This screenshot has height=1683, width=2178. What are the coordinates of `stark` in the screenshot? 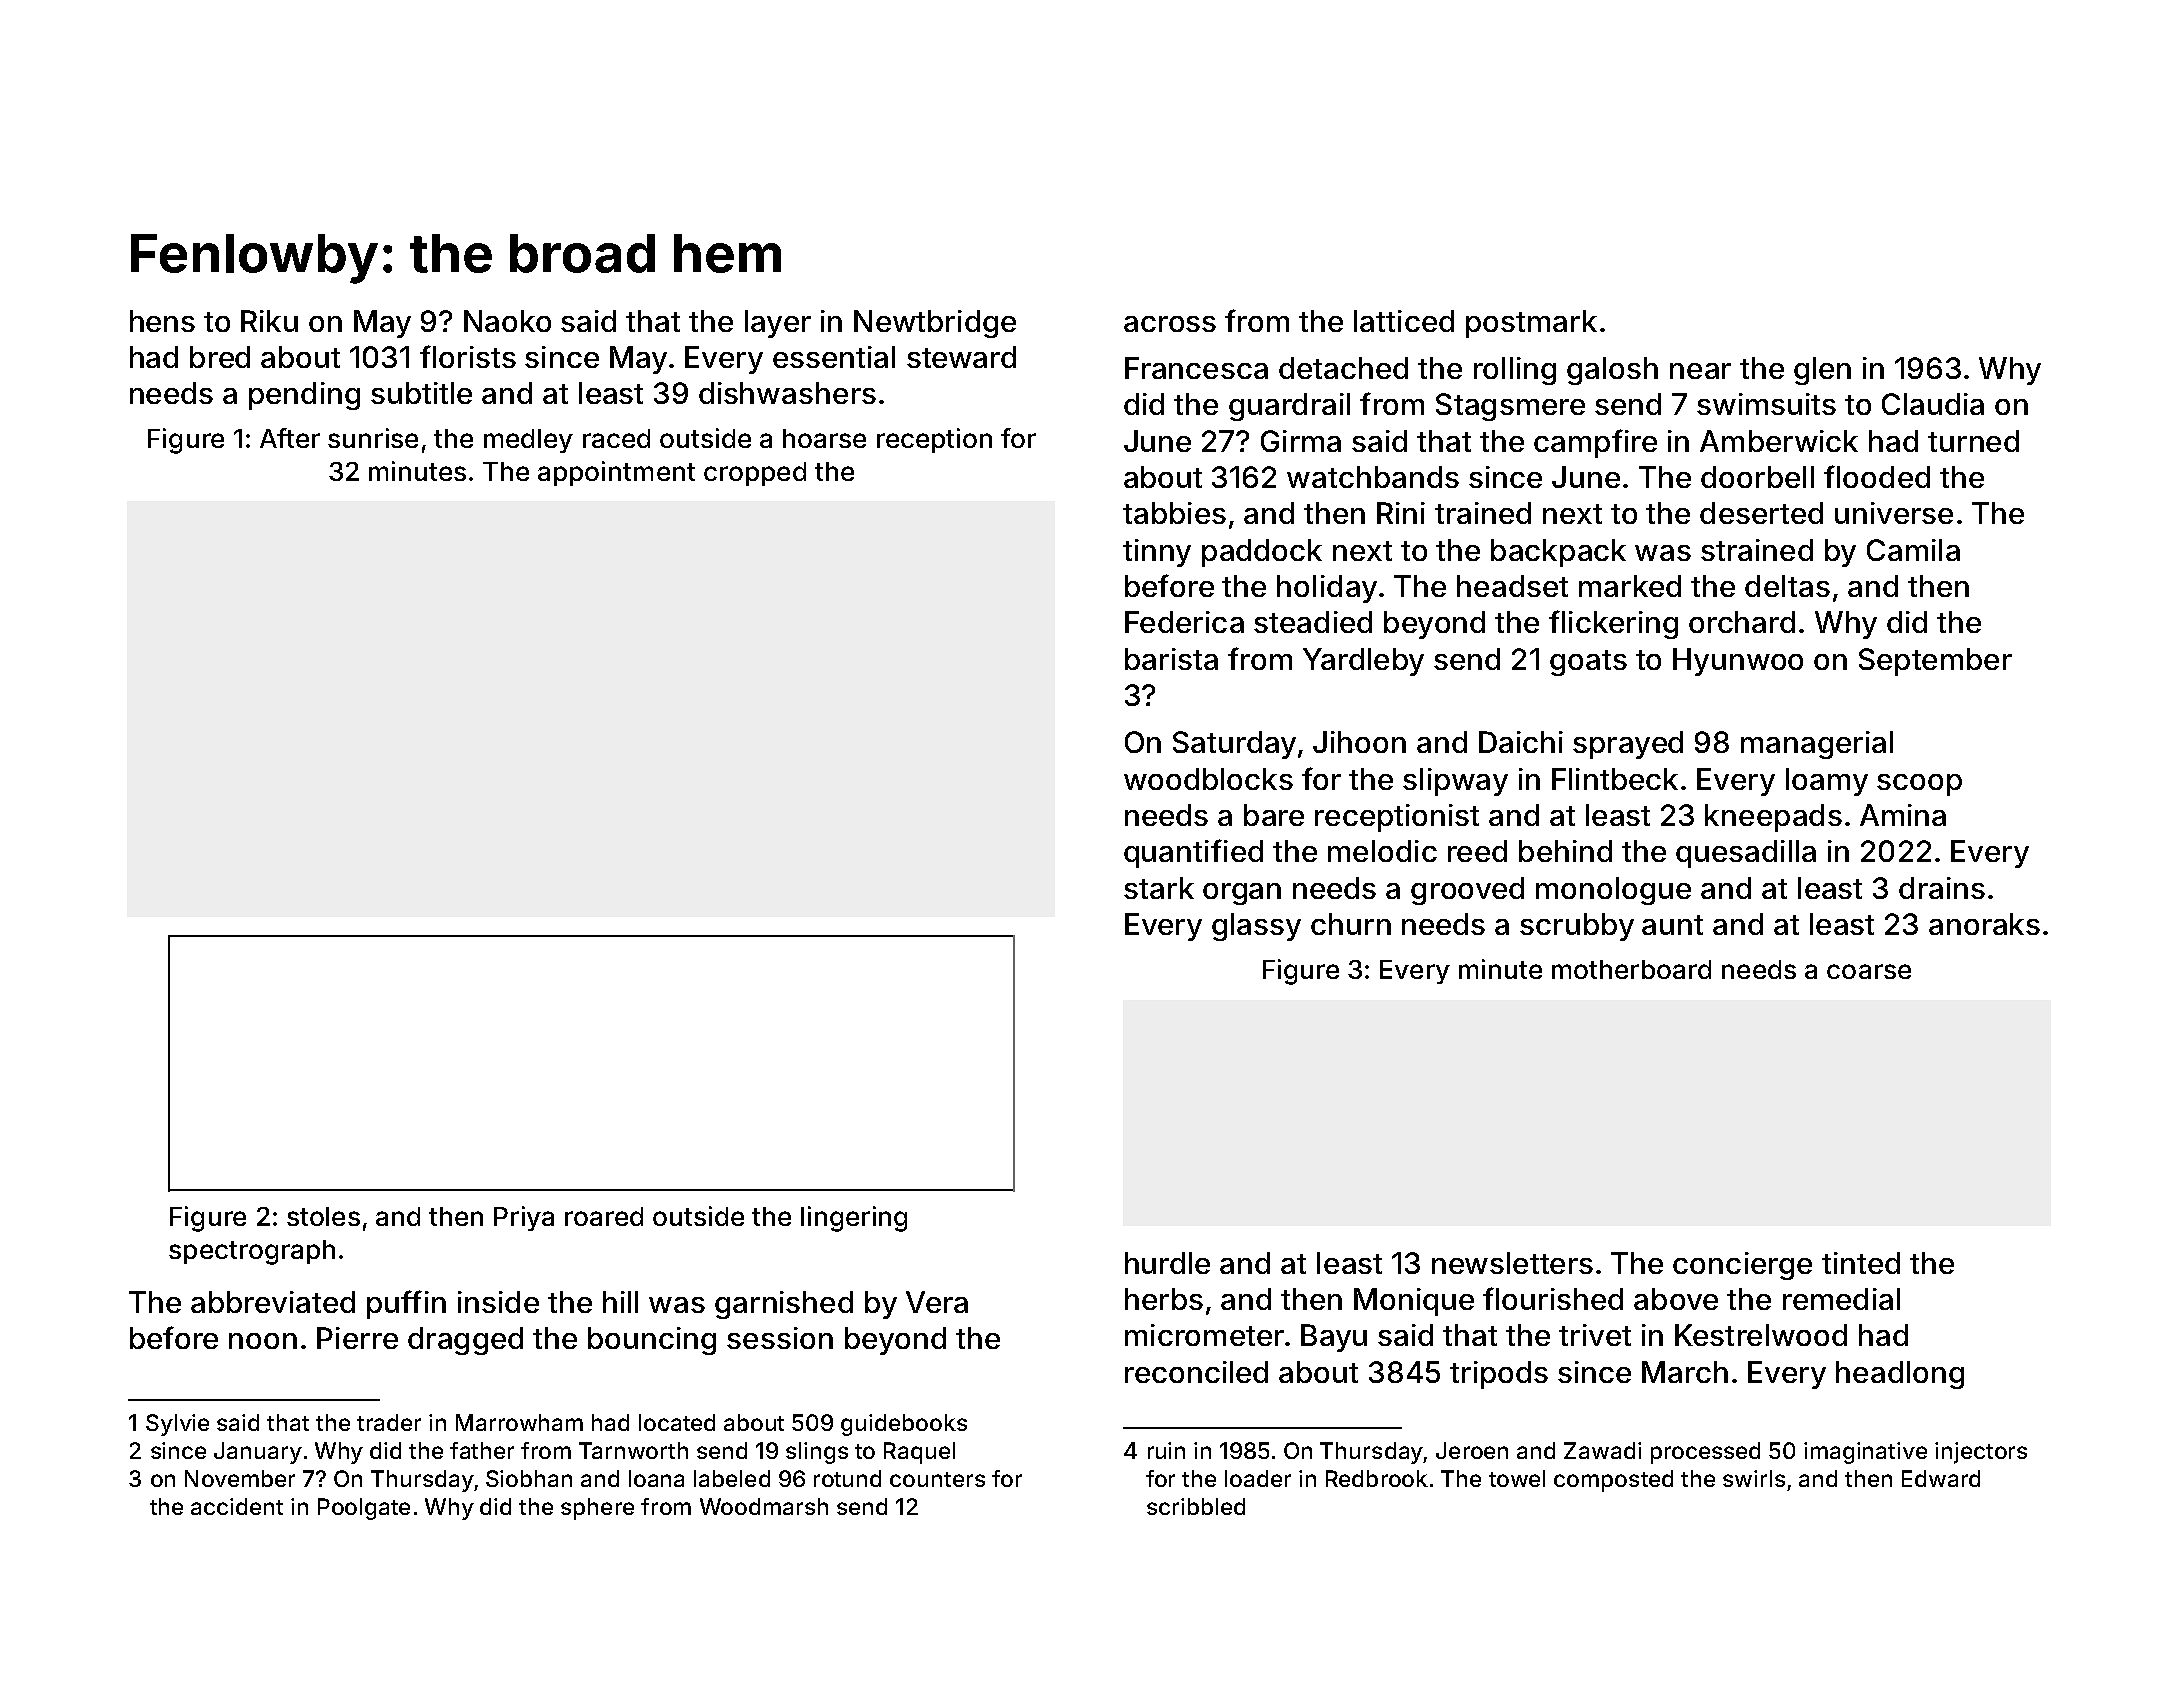 It's located at (1159, 888).
